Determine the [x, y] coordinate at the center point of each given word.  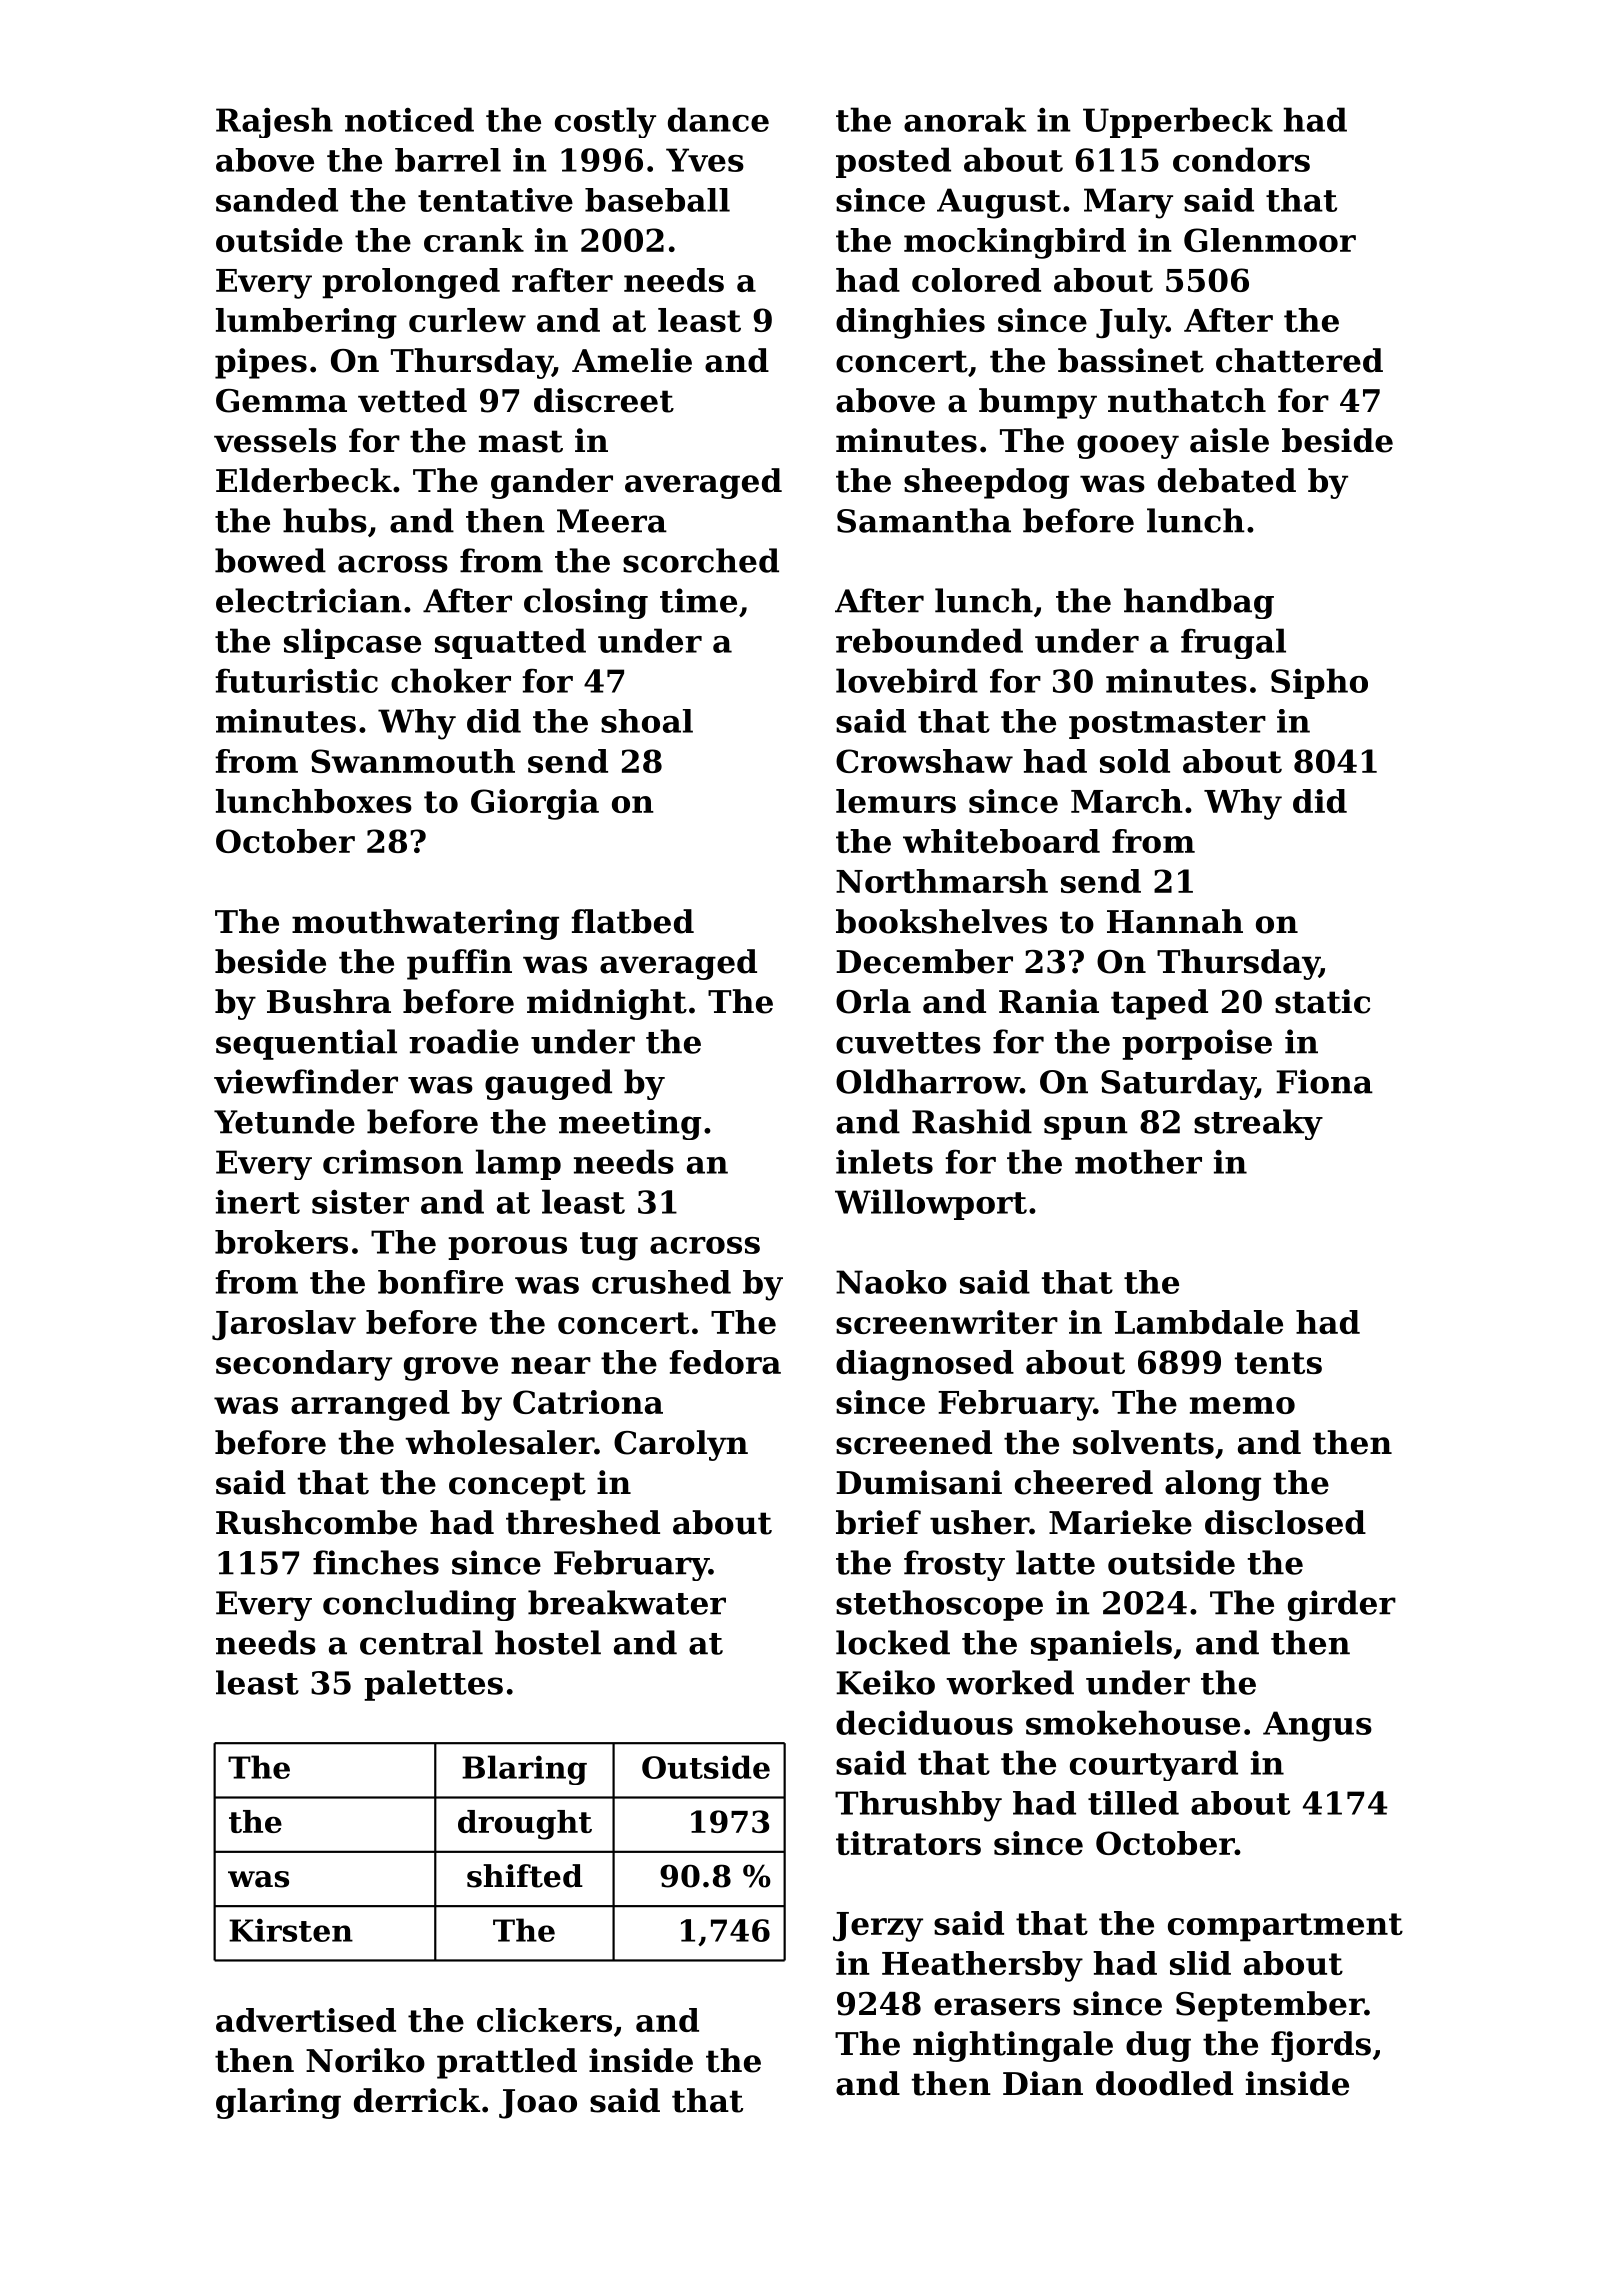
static [1322, 1001]
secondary [304, 1365]
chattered [1299, 360]
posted [893, 162]
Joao [538, 2104]
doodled [1164, 2083]
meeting [630, 1124]
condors [1241, 159]
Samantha [924, 520]
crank [474, 240]
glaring [278, 2103]
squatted [510, 643]
